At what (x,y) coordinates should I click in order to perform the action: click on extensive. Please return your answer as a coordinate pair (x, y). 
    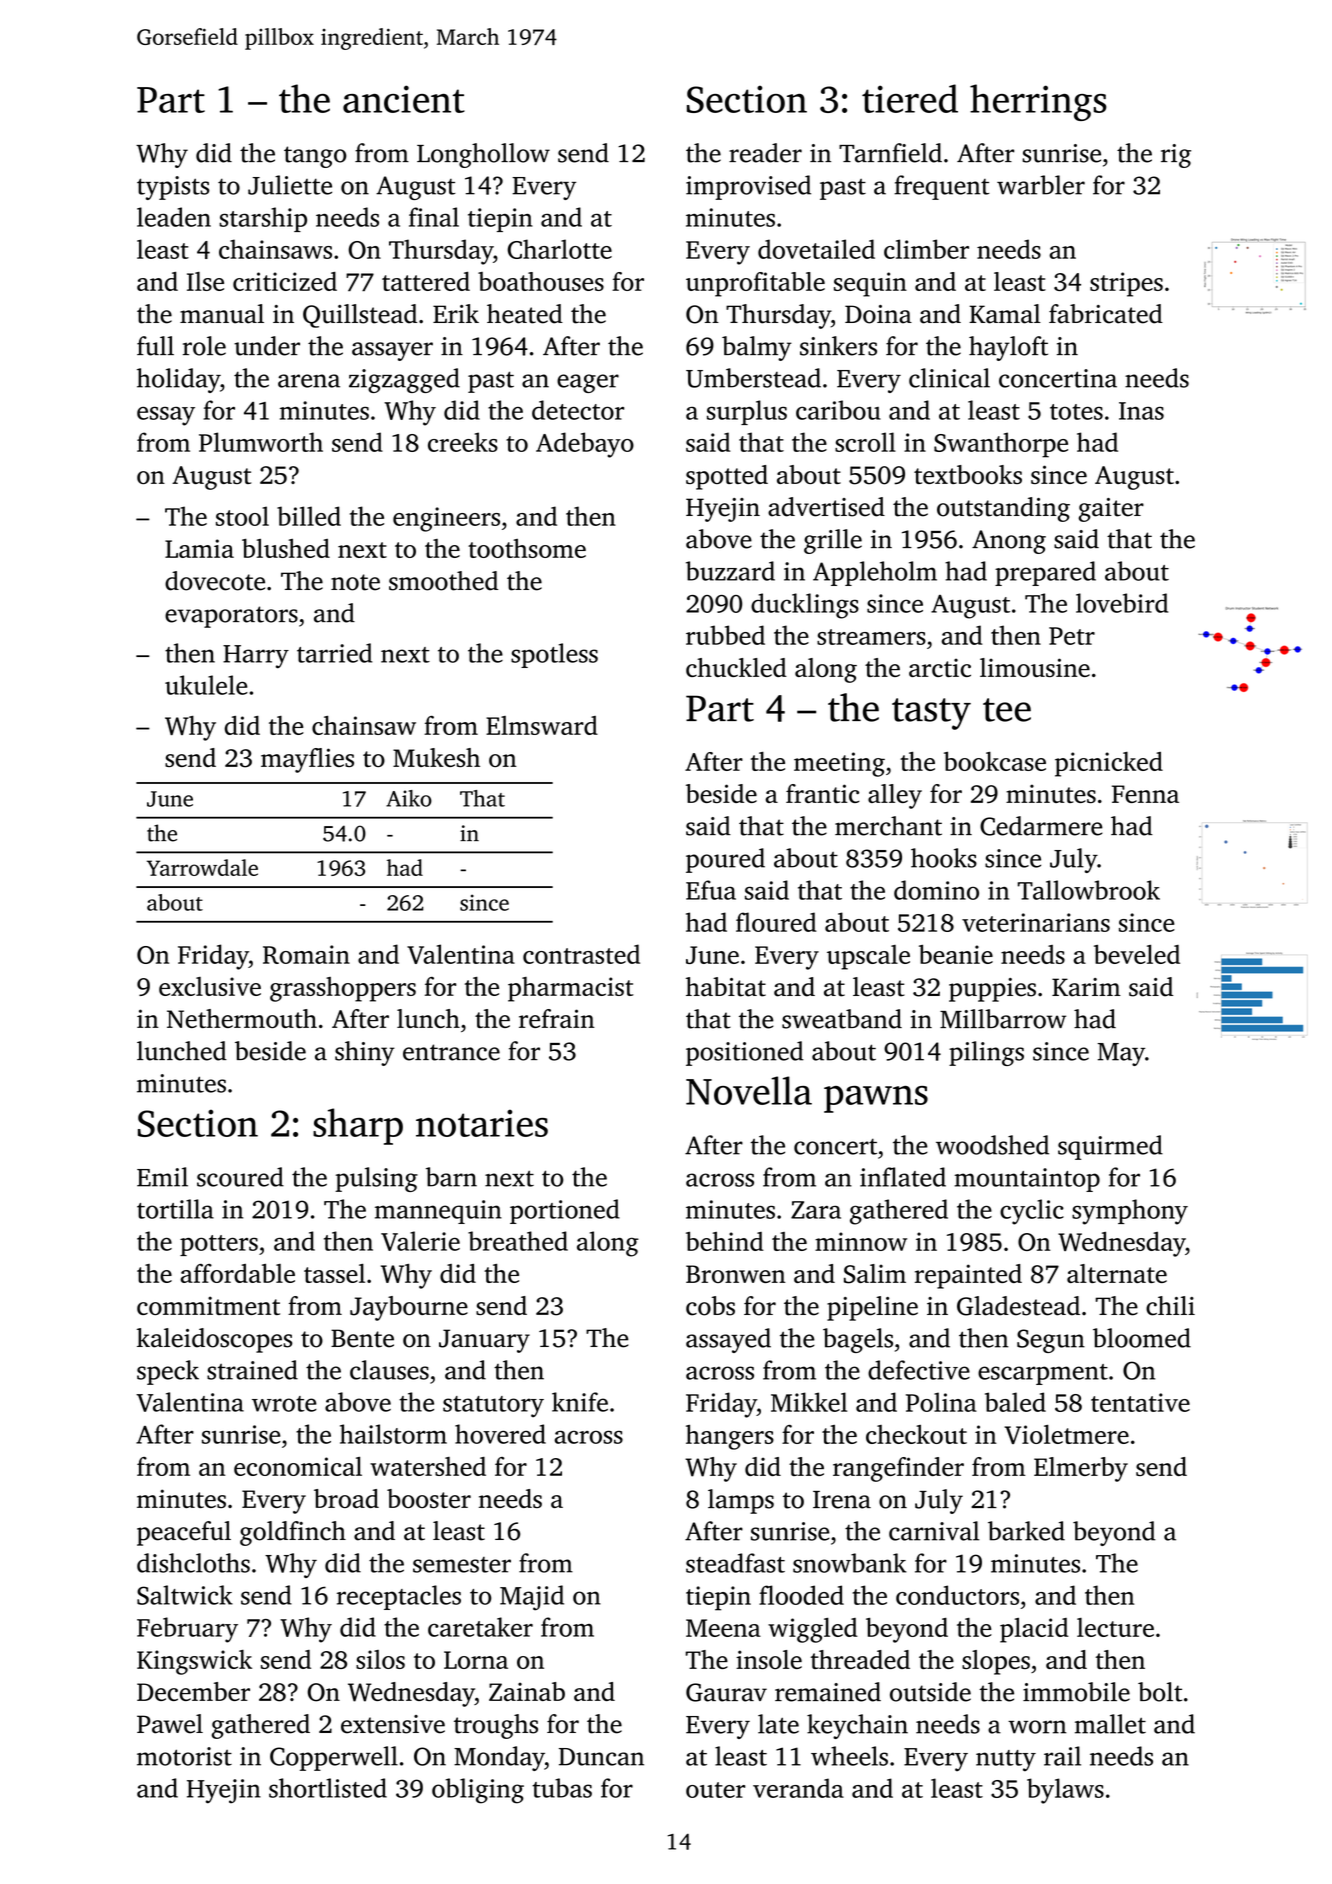
    Looking at the image, I should click on (393, 1724).
